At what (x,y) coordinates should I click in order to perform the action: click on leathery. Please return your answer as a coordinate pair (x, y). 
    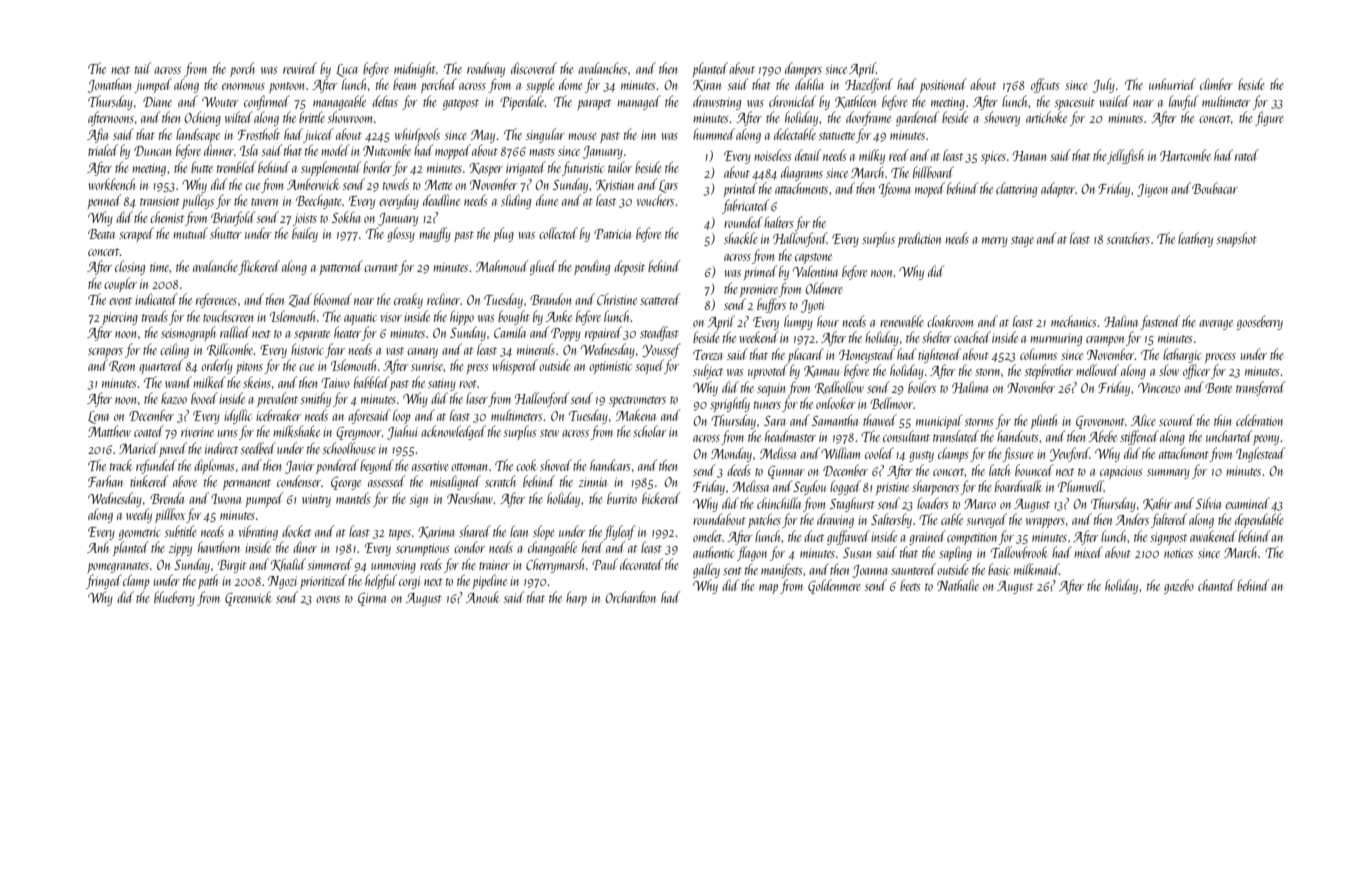
    Looking at the image, I should click on (1195, 239).
